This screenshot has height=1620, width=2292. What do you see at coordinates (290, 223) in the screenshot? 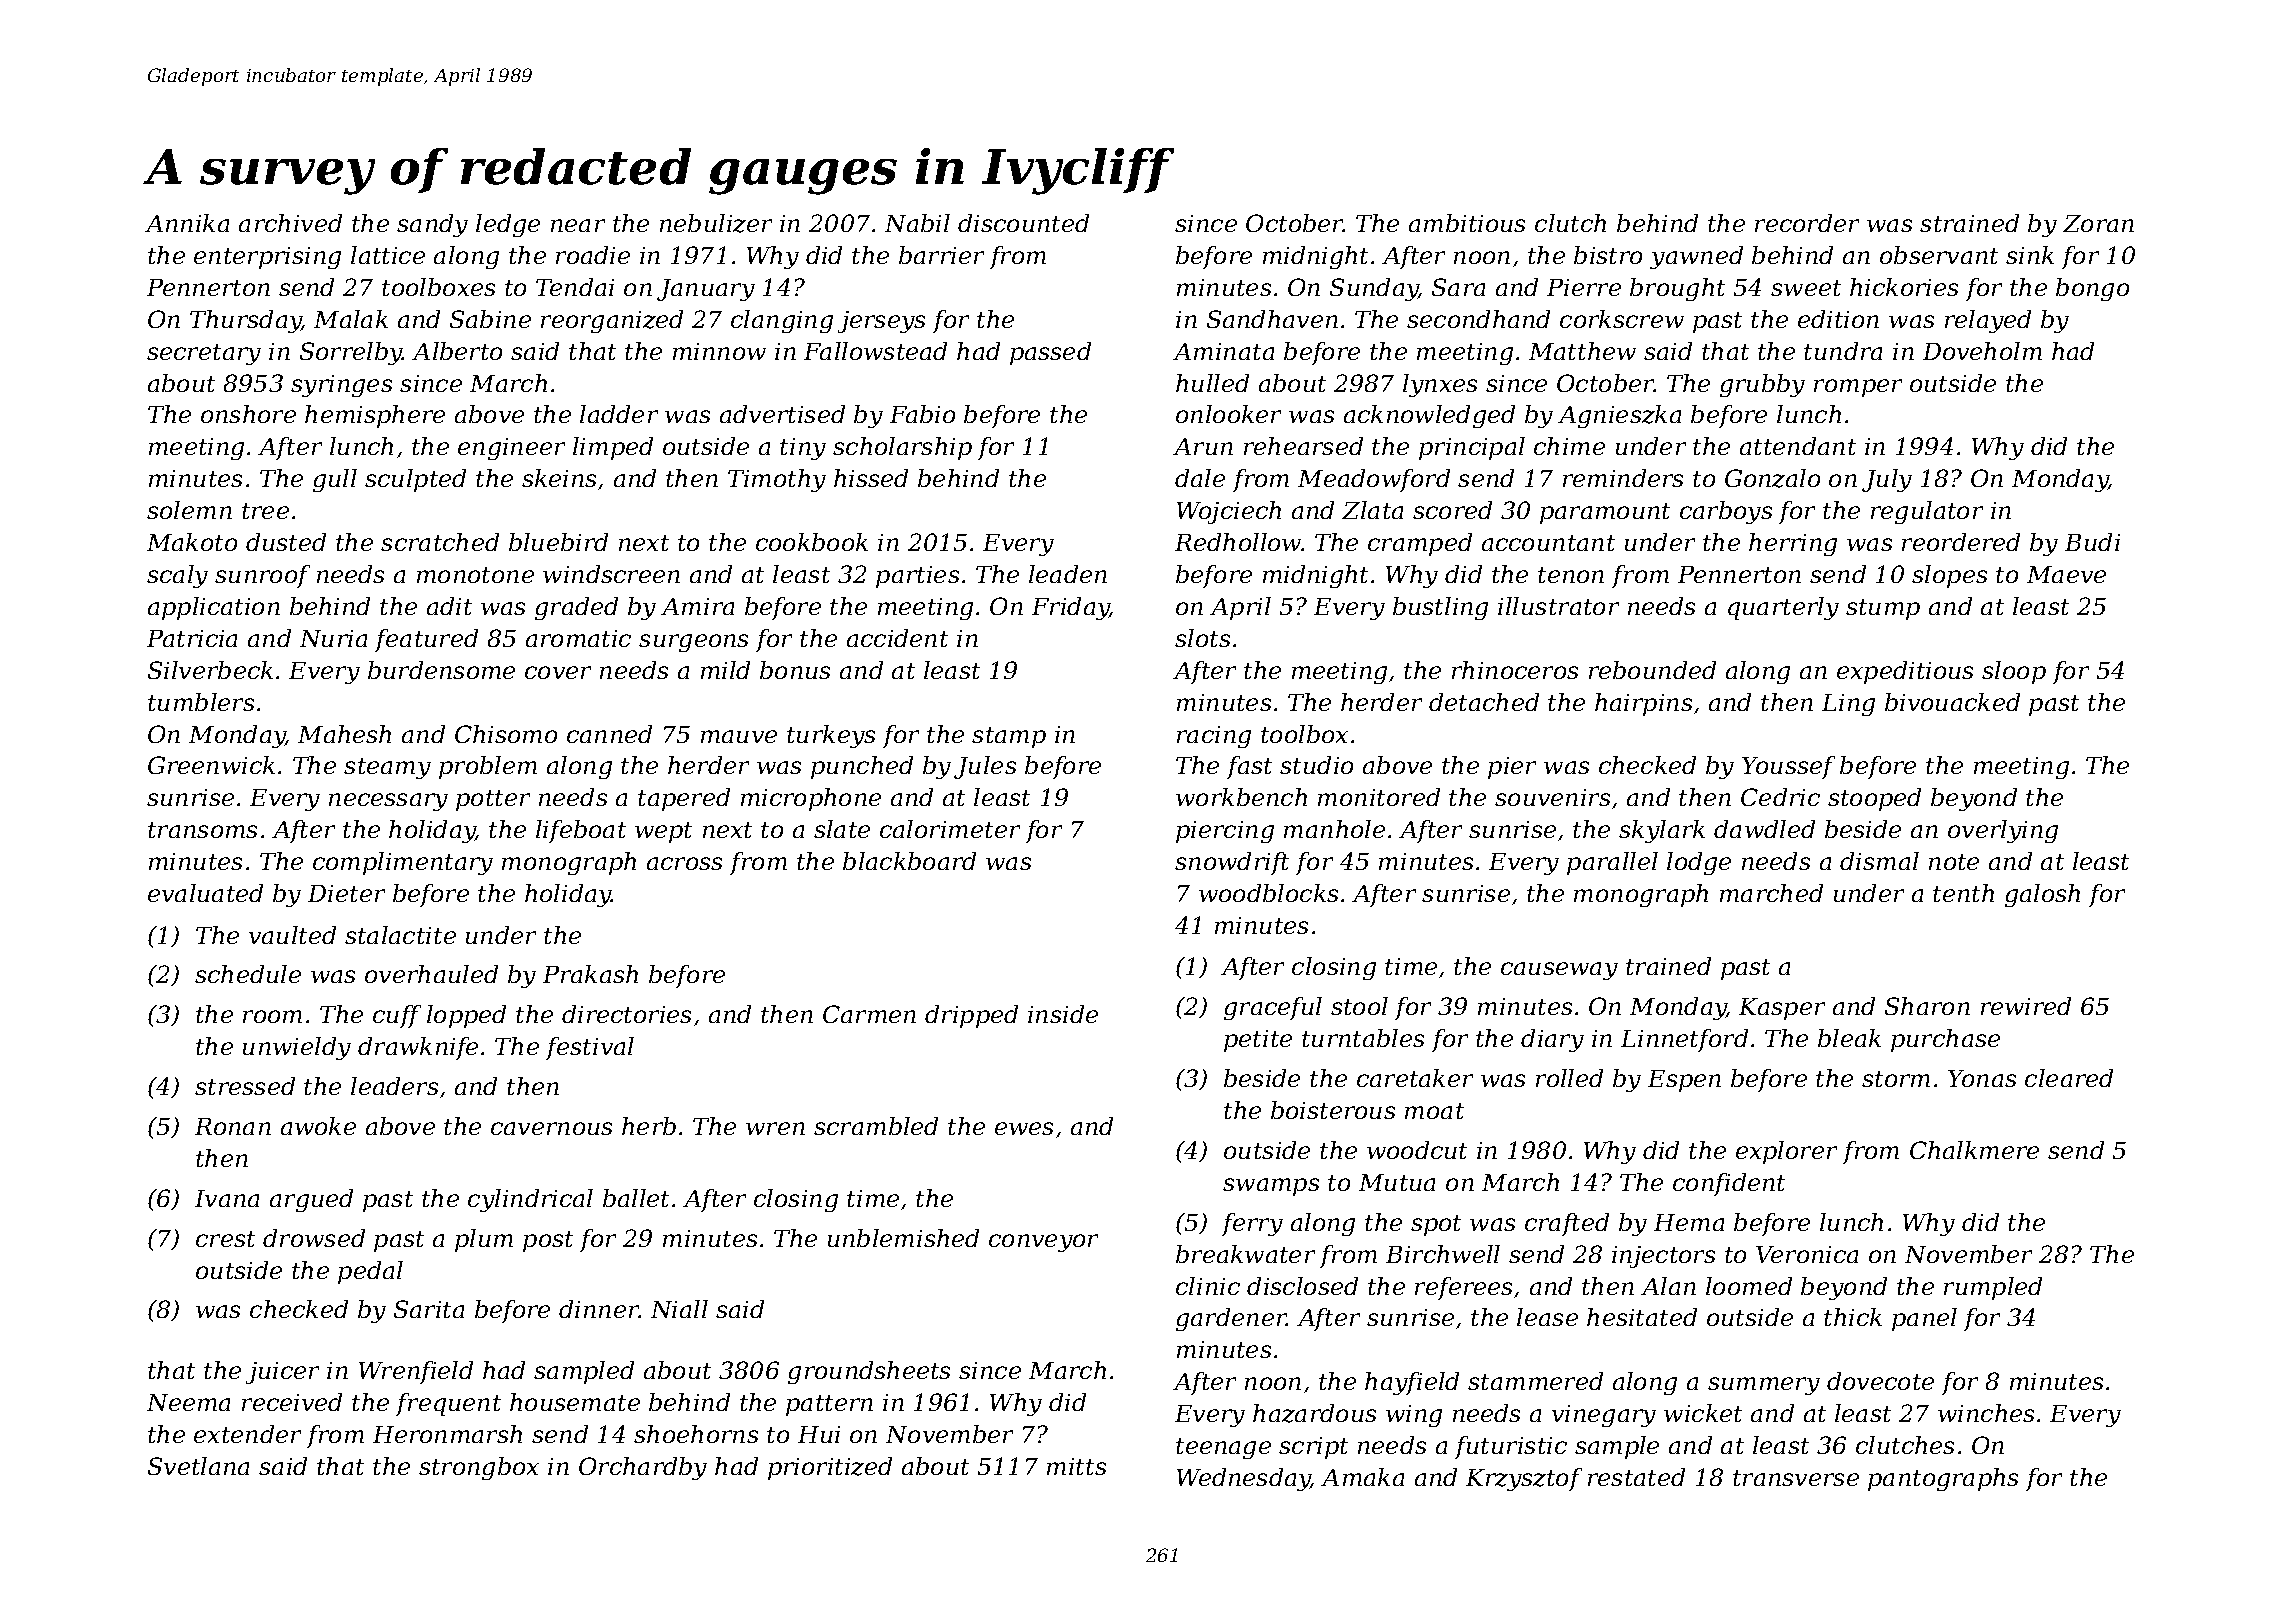
I see `archived` at bounding box center [290, 223].
